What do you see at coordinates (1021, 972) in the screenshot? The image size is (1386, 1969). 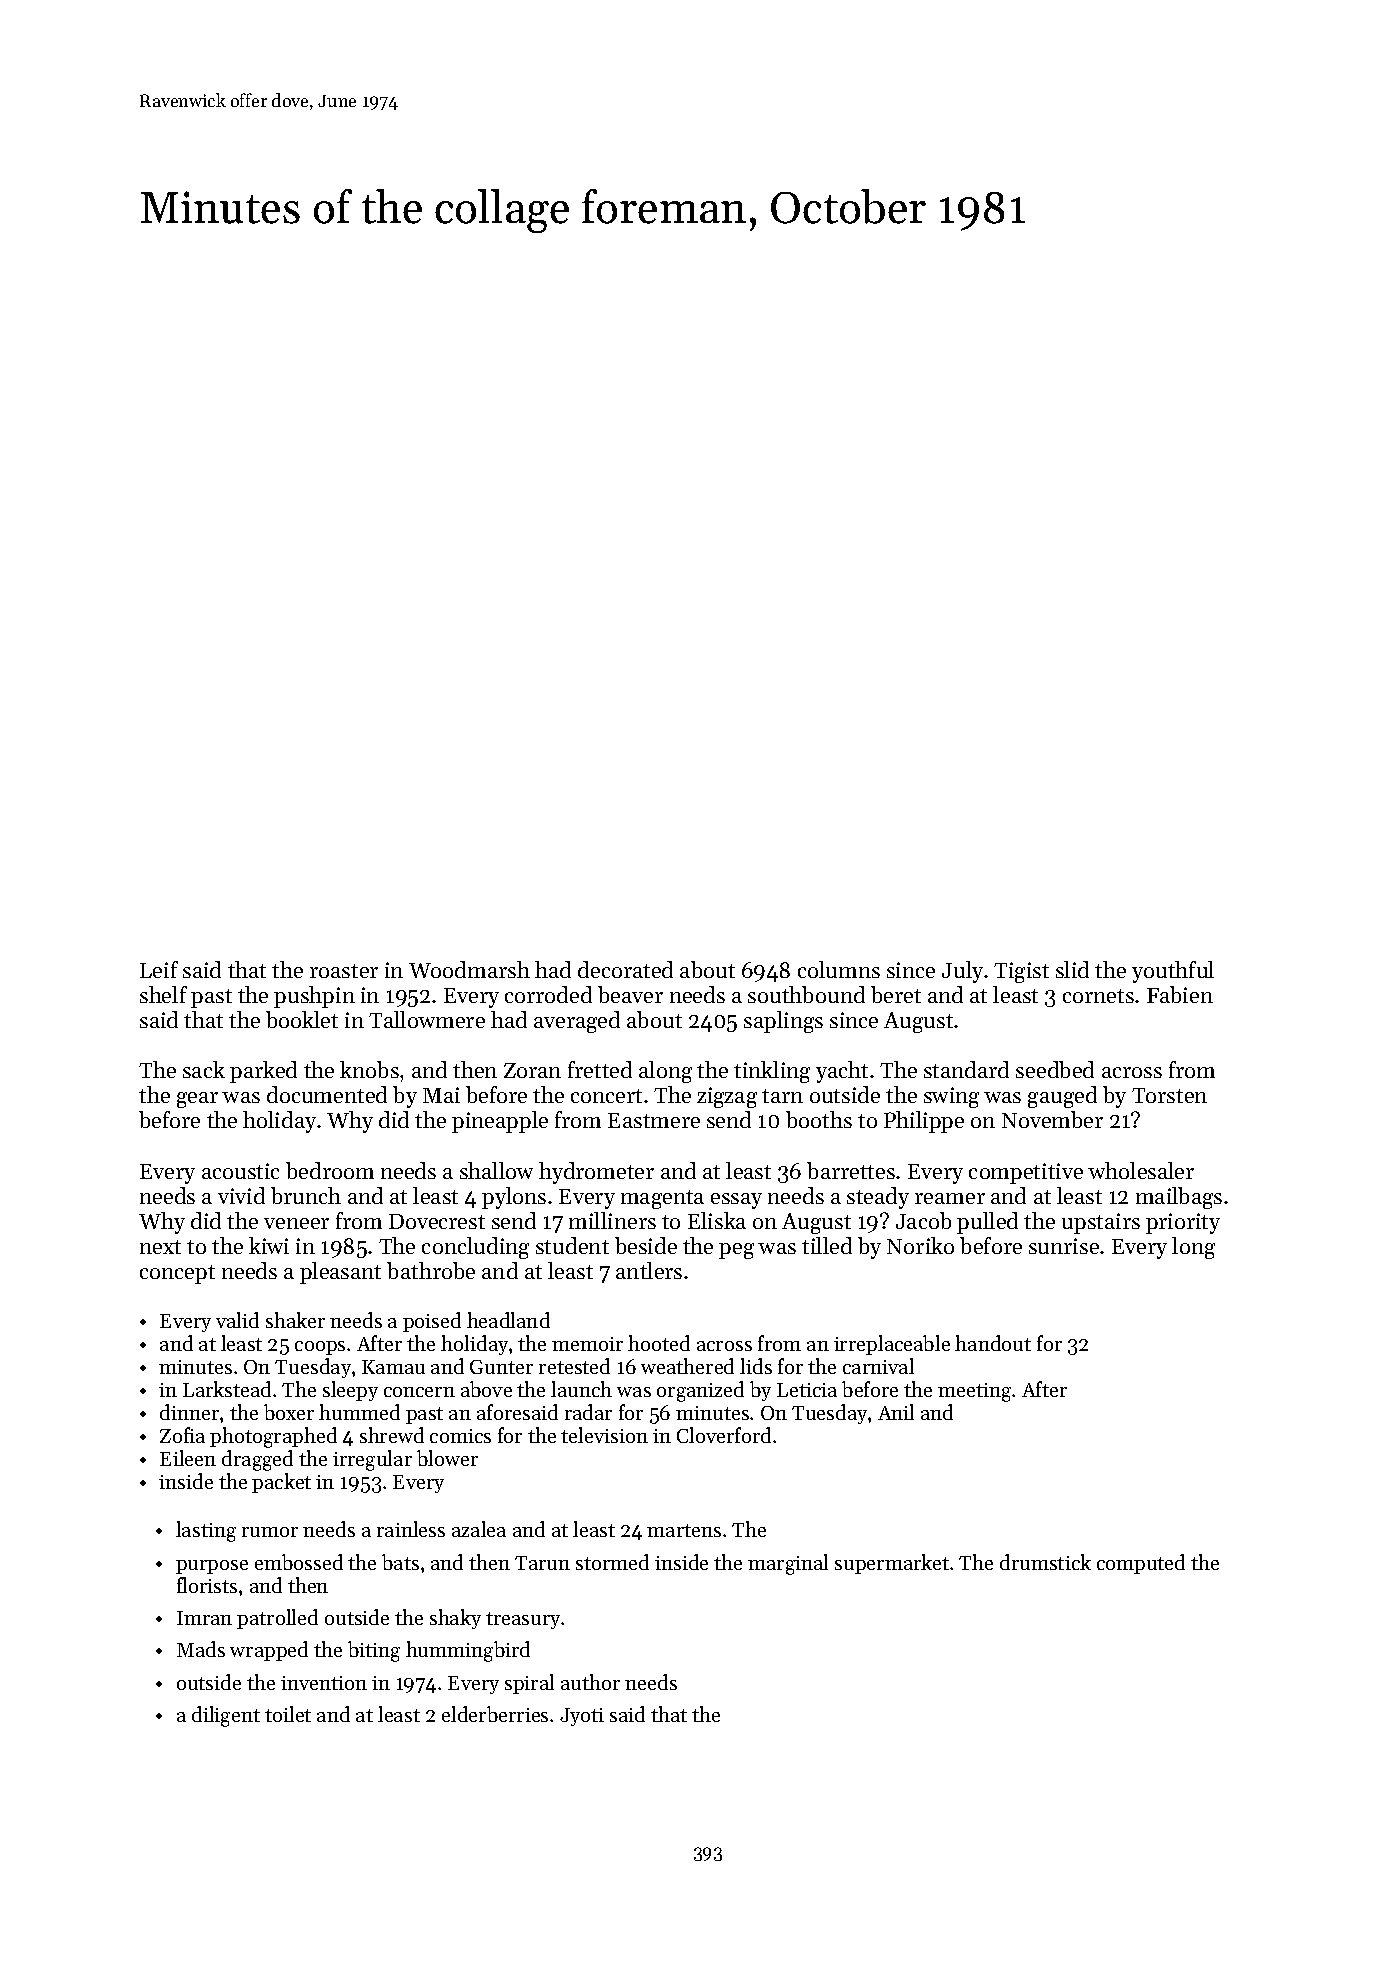 I see `Tigist` at bounding box center [1021, 972].
